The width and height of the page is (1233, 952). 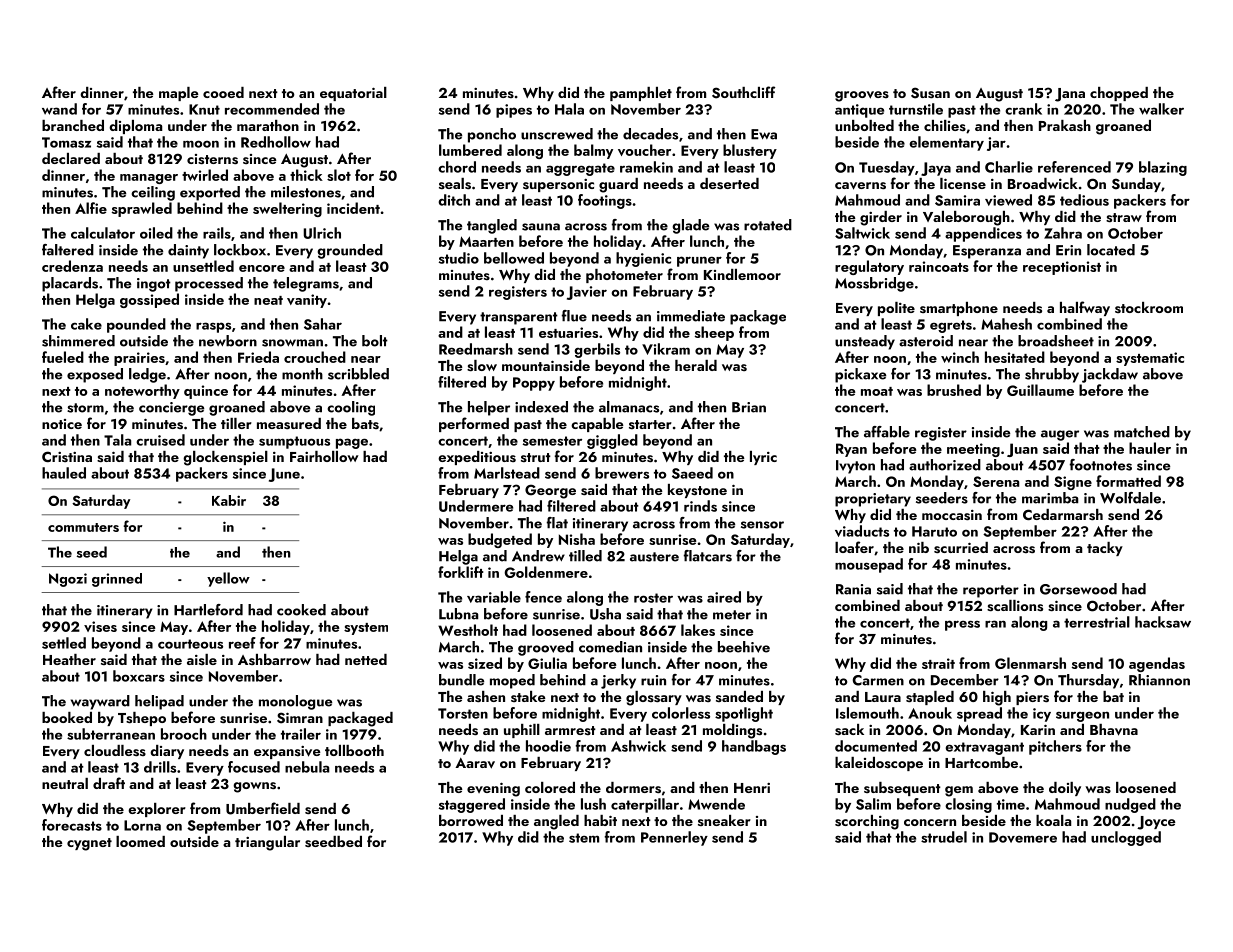 What do you see at coordinates (1105, 549) in the page?
I see `tacky` at bounding box center [1105, 549].
